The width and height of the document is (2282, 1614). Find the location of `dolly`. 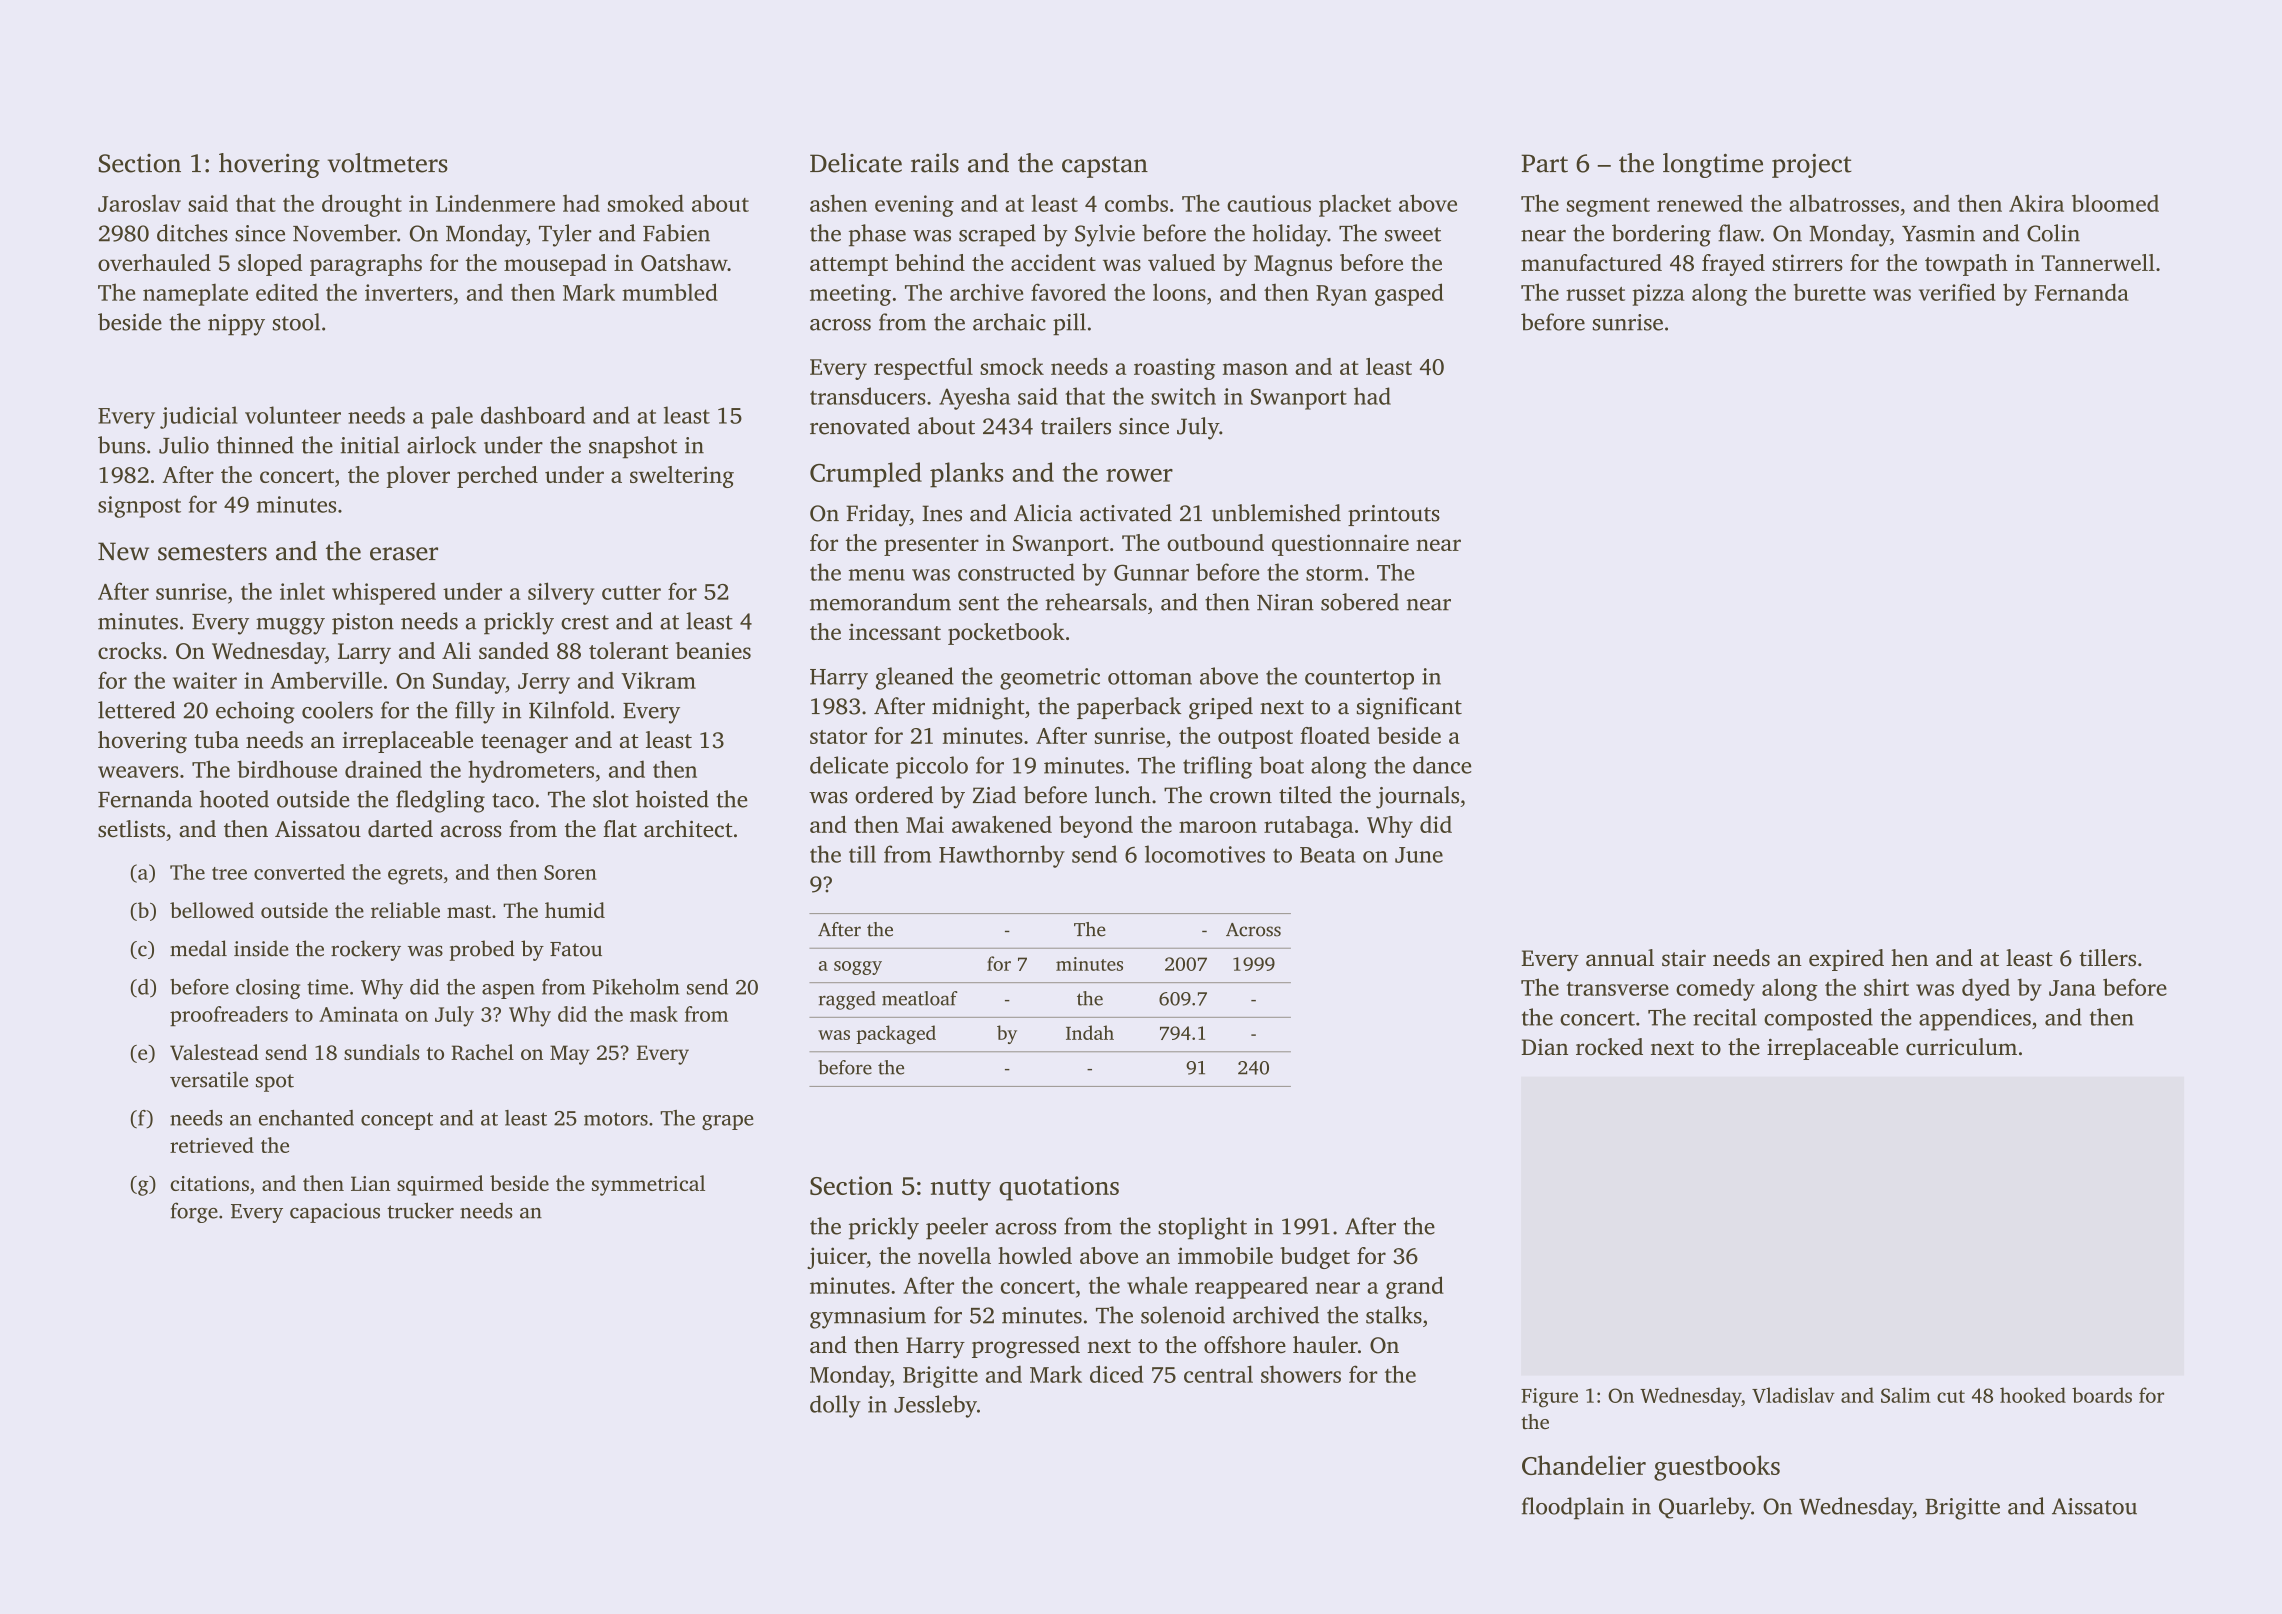

dolly is located at coordinates (835, 1406).
